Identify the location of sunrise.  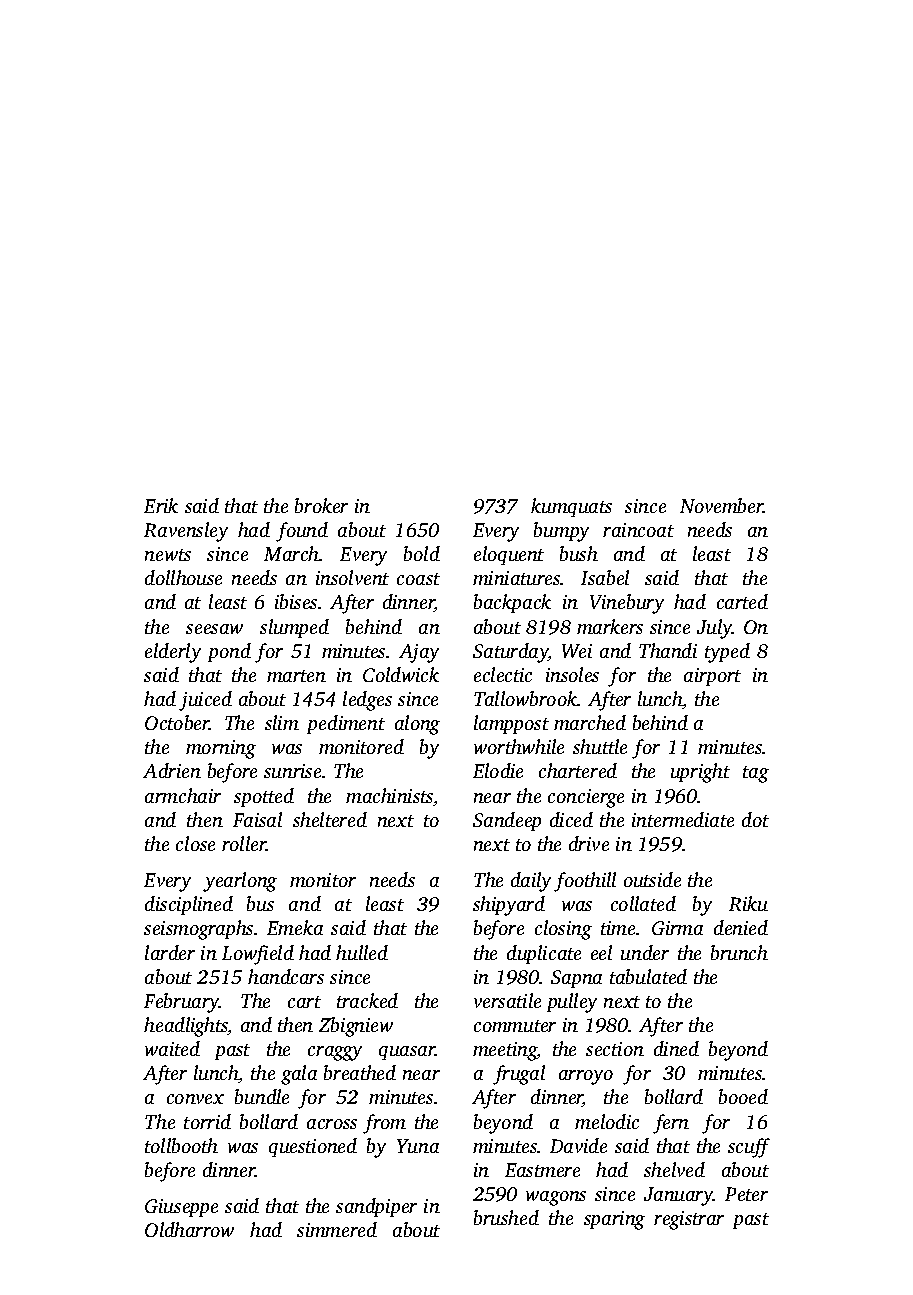
(292, 771).
